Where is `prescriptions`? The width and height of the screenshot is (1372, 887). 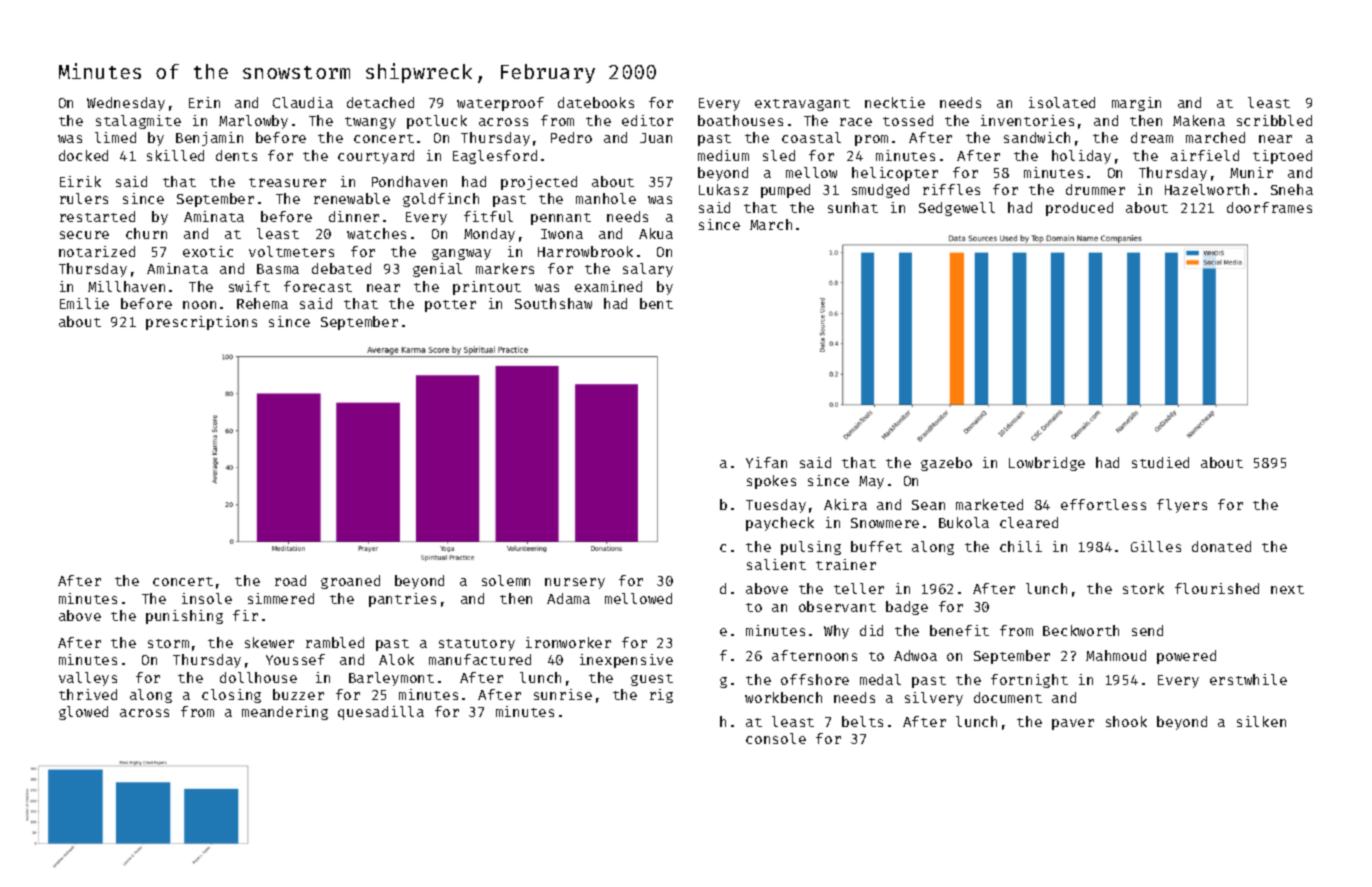
prescriptions is located at coordinates (201, 323).
